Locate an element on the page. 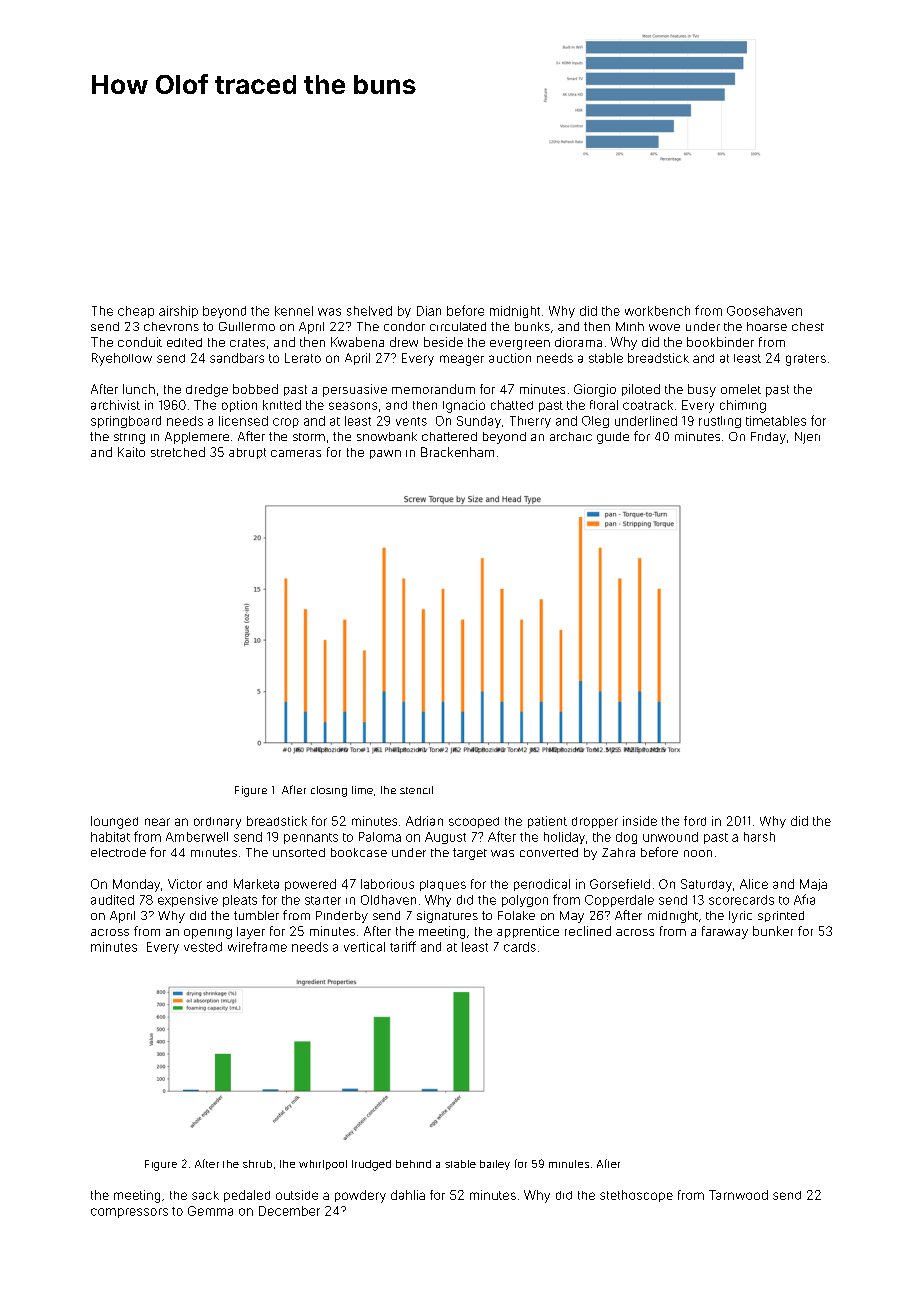 This page has height=1308, width=924. harsh is located at coordinates (759, 837).
